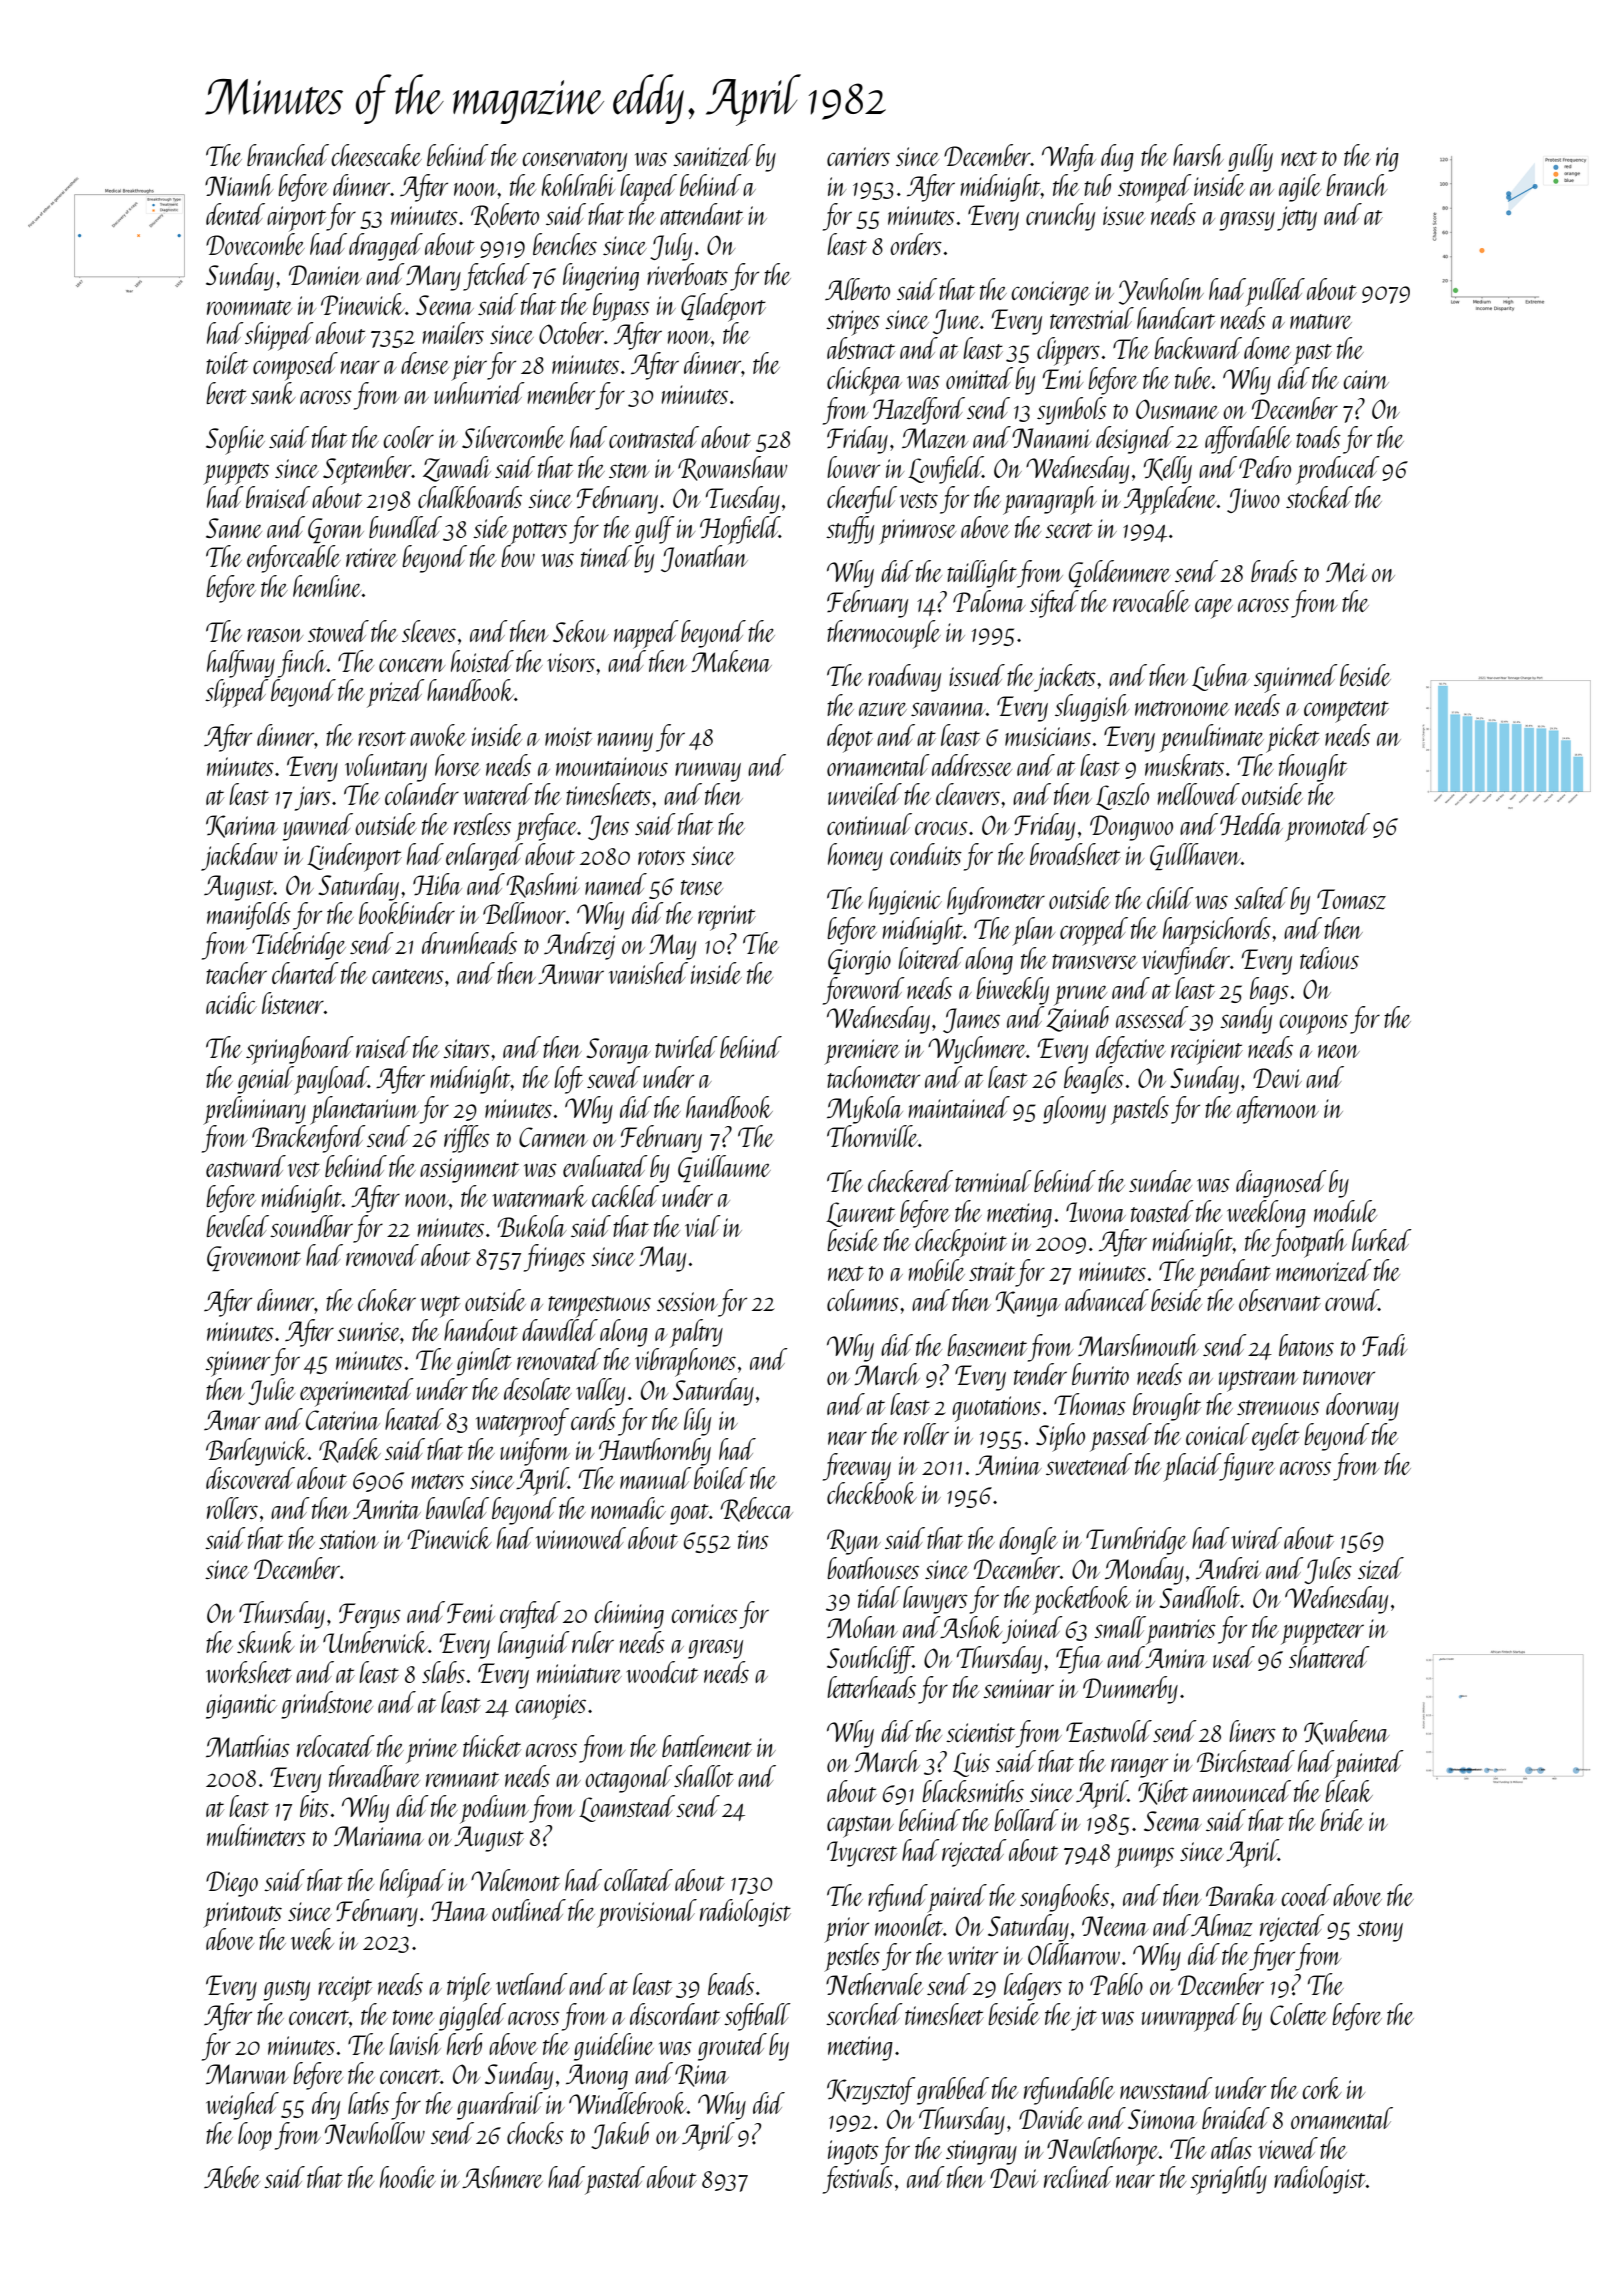  Describe the element at coordinates (1138, 1345) in the screenshot. I see `Marshmouth` at that location.
